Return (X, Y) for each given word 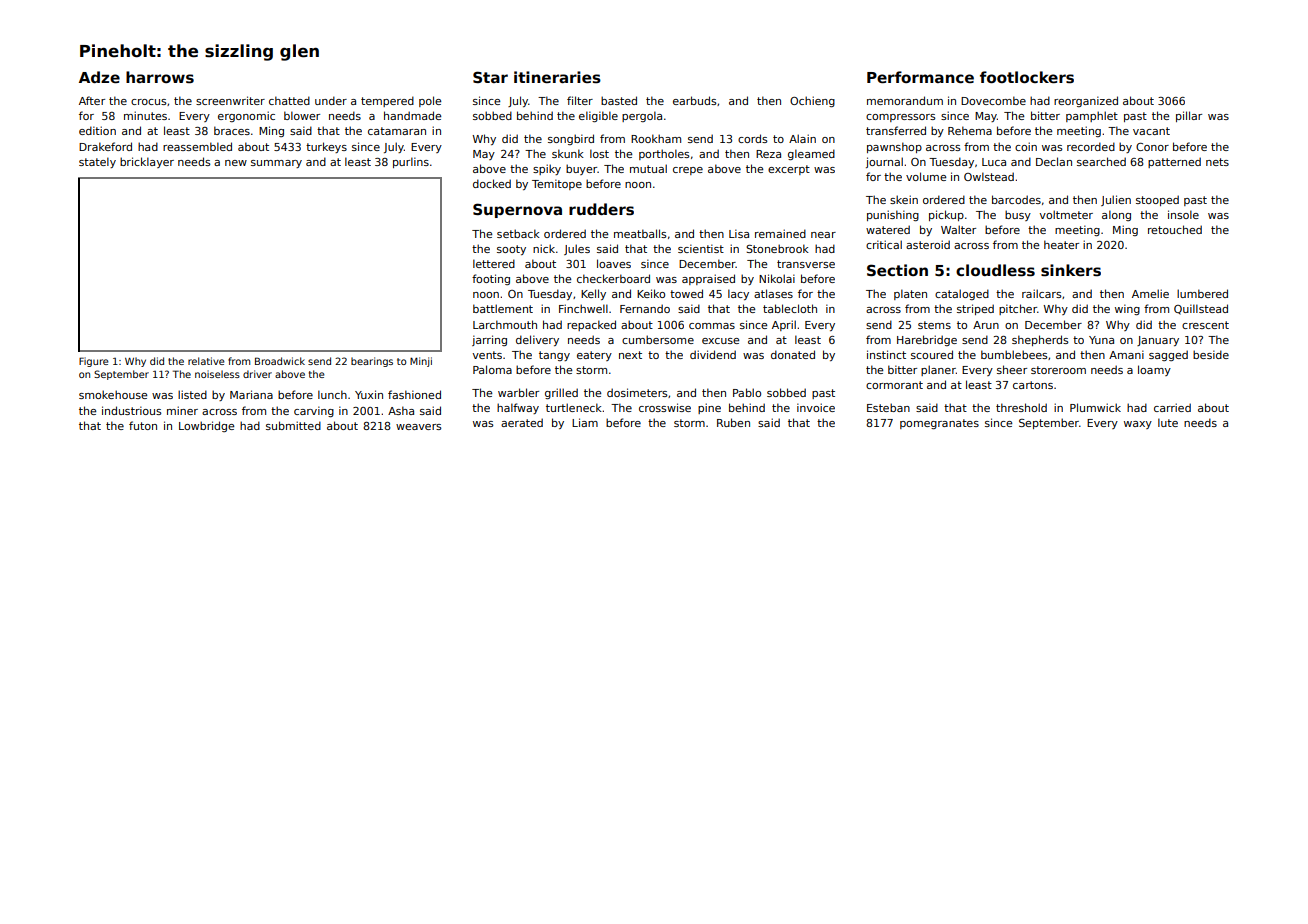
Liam (585, 422)
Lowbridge (206, 426)
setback (518, 233)
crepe (688, 171)
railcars (1041, 293)
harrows (160, 77)
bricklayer (147, 162)
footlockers (1027, 77)
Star (490, 77)
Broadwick (280, 361)
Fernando (645, 308)
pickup (946, 215)
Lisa (739, 233)
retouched (1175, 229)
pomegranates (939, 424)
